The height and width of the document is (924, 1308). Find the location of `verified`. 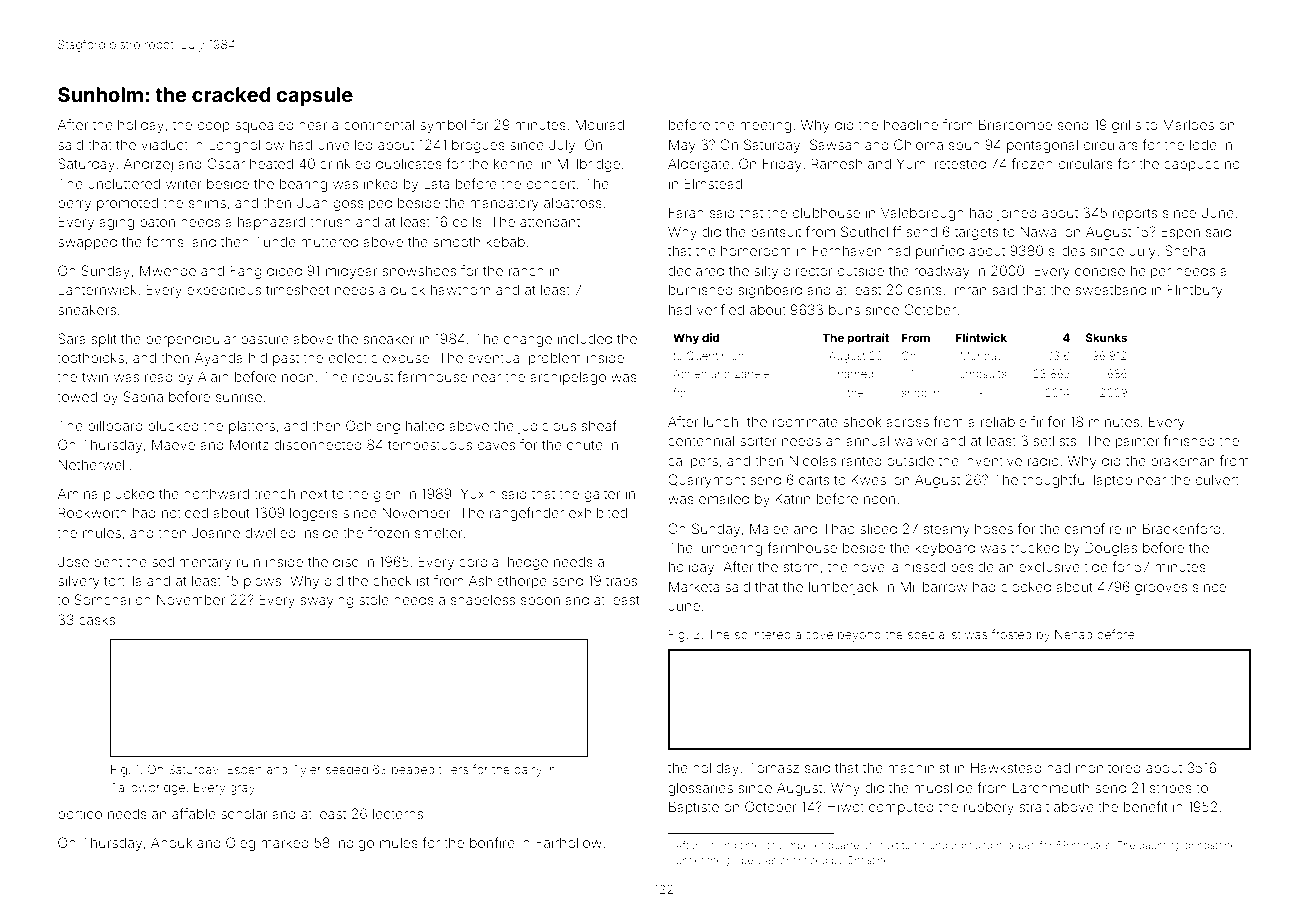

verified is located at coordinates (720, 309).
